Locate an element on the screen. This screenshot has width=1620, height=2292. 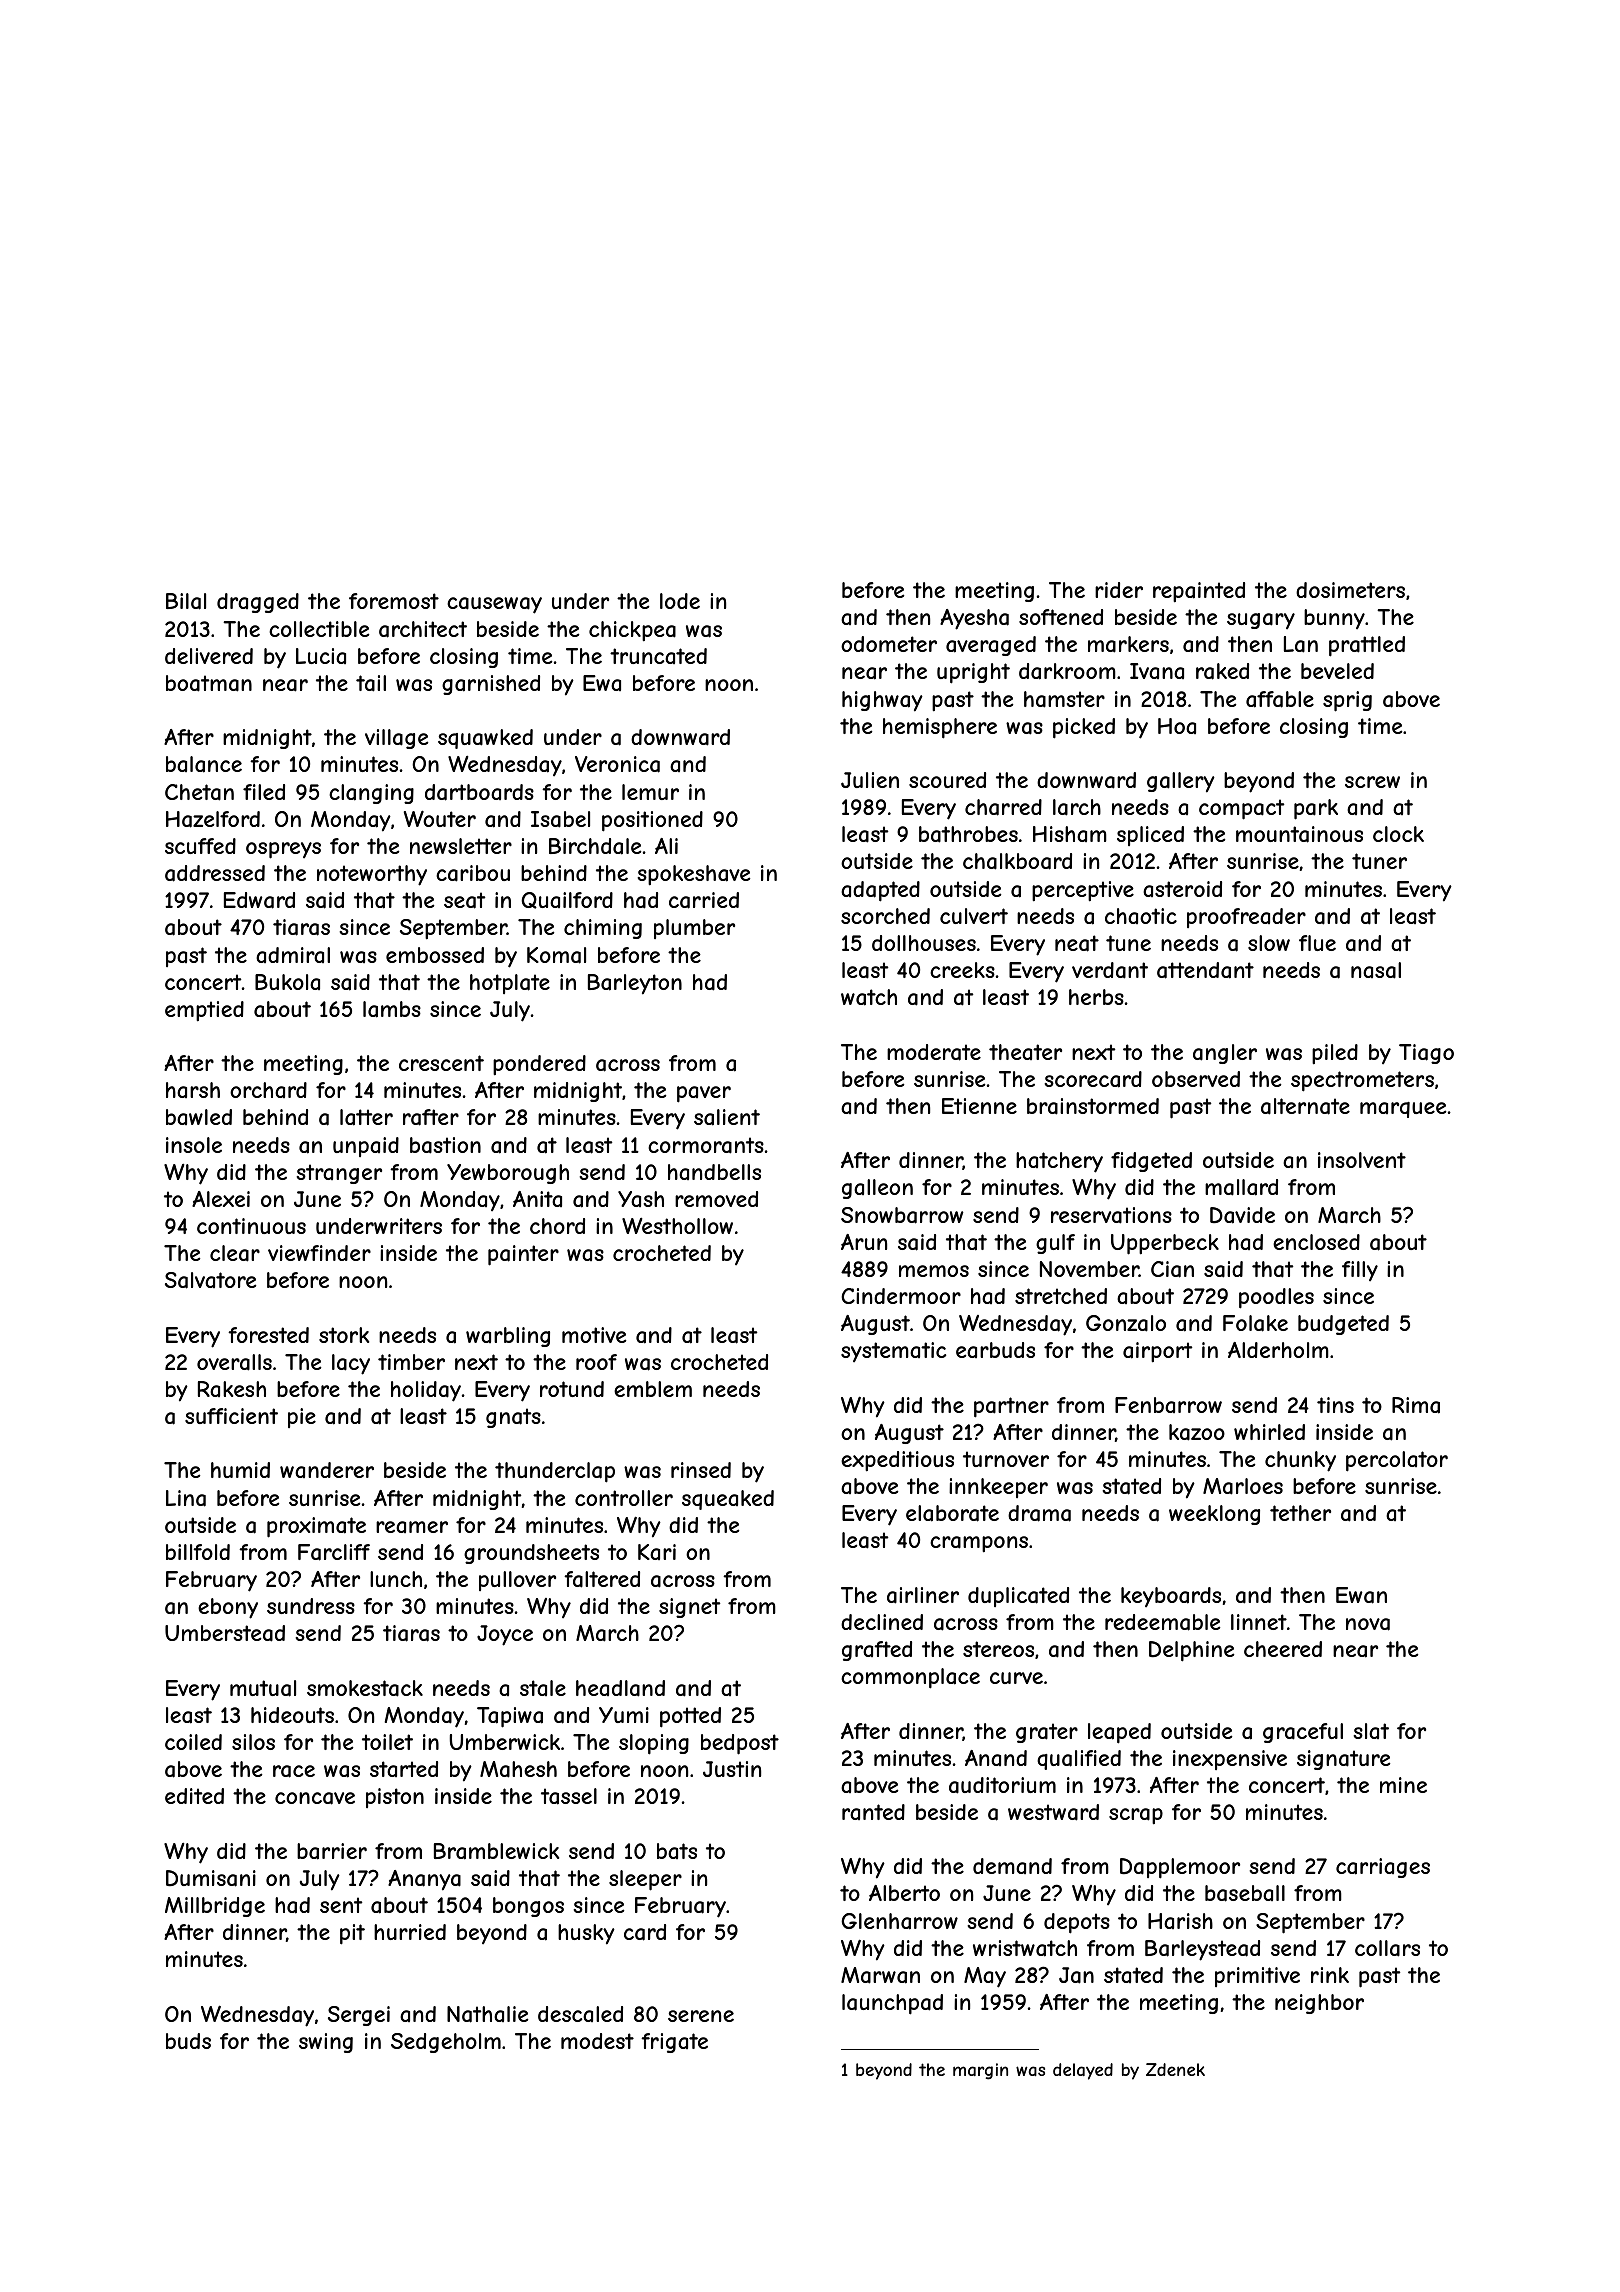
admiral is located at coordinates (293, 955).
